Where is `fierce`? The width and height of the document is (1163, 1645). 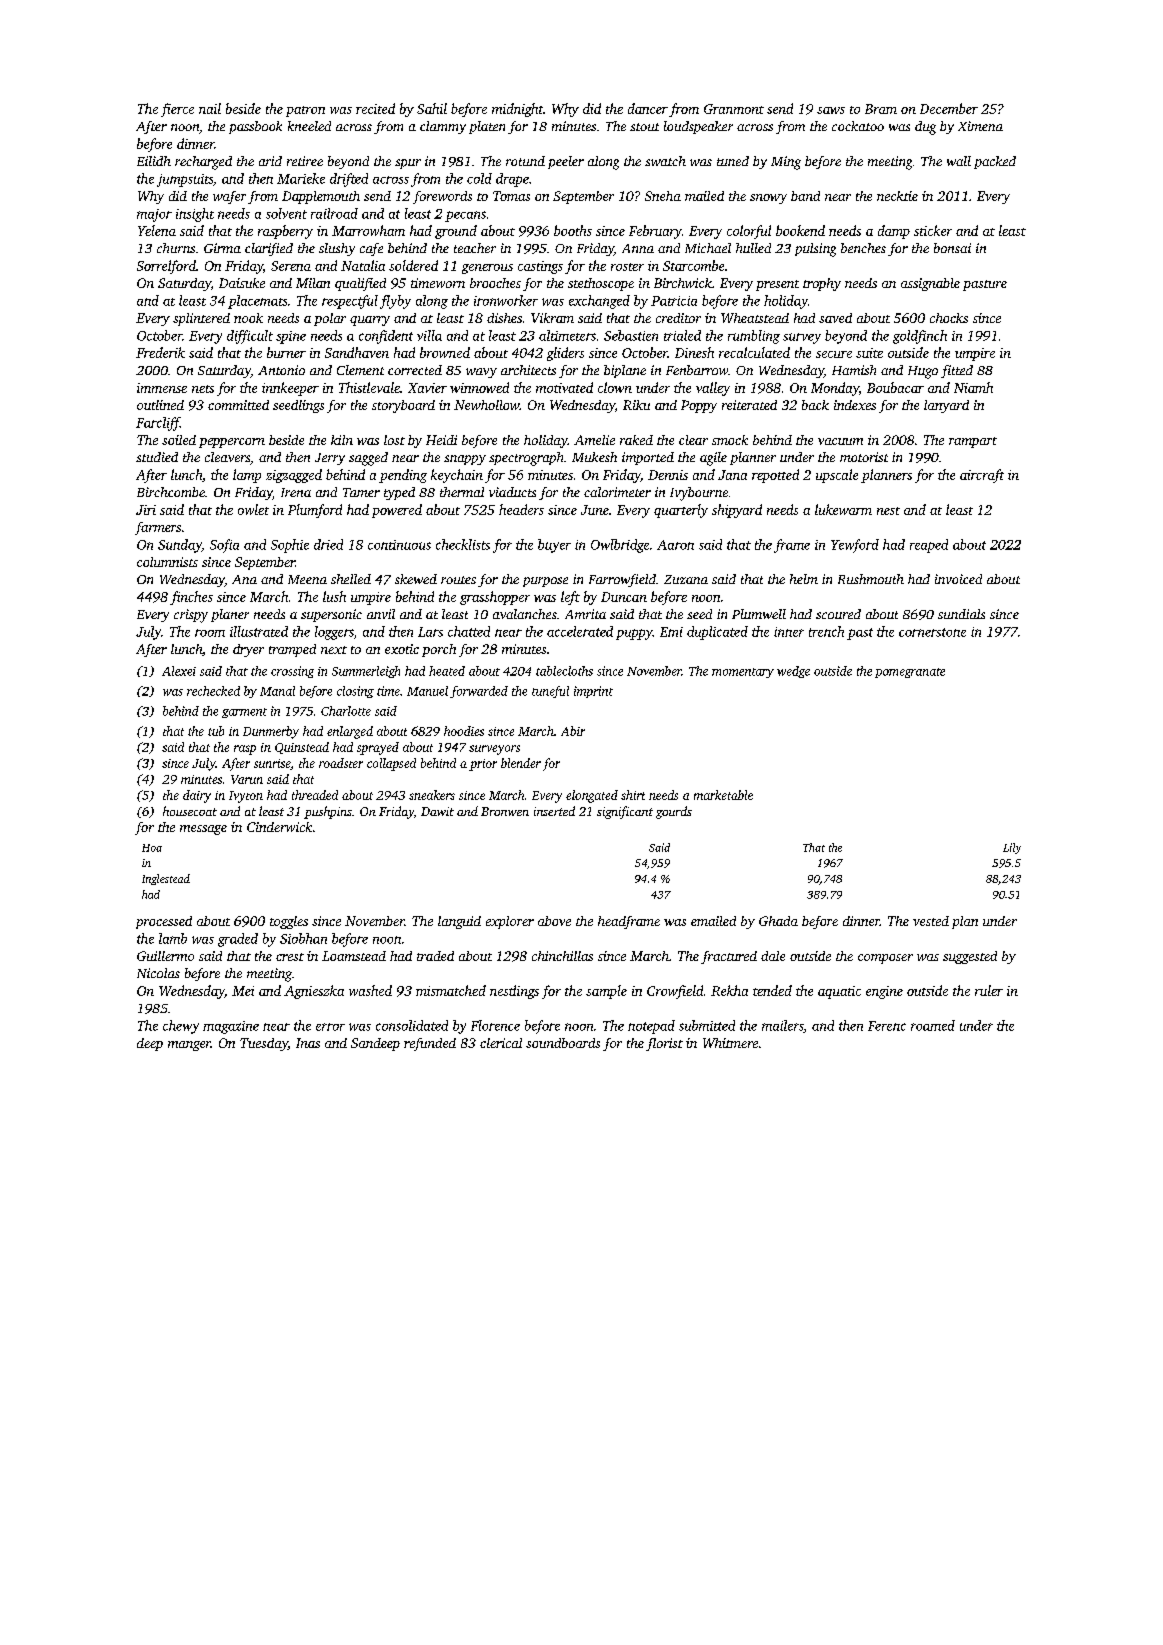 fierce is located at coordinates (177, 110).
